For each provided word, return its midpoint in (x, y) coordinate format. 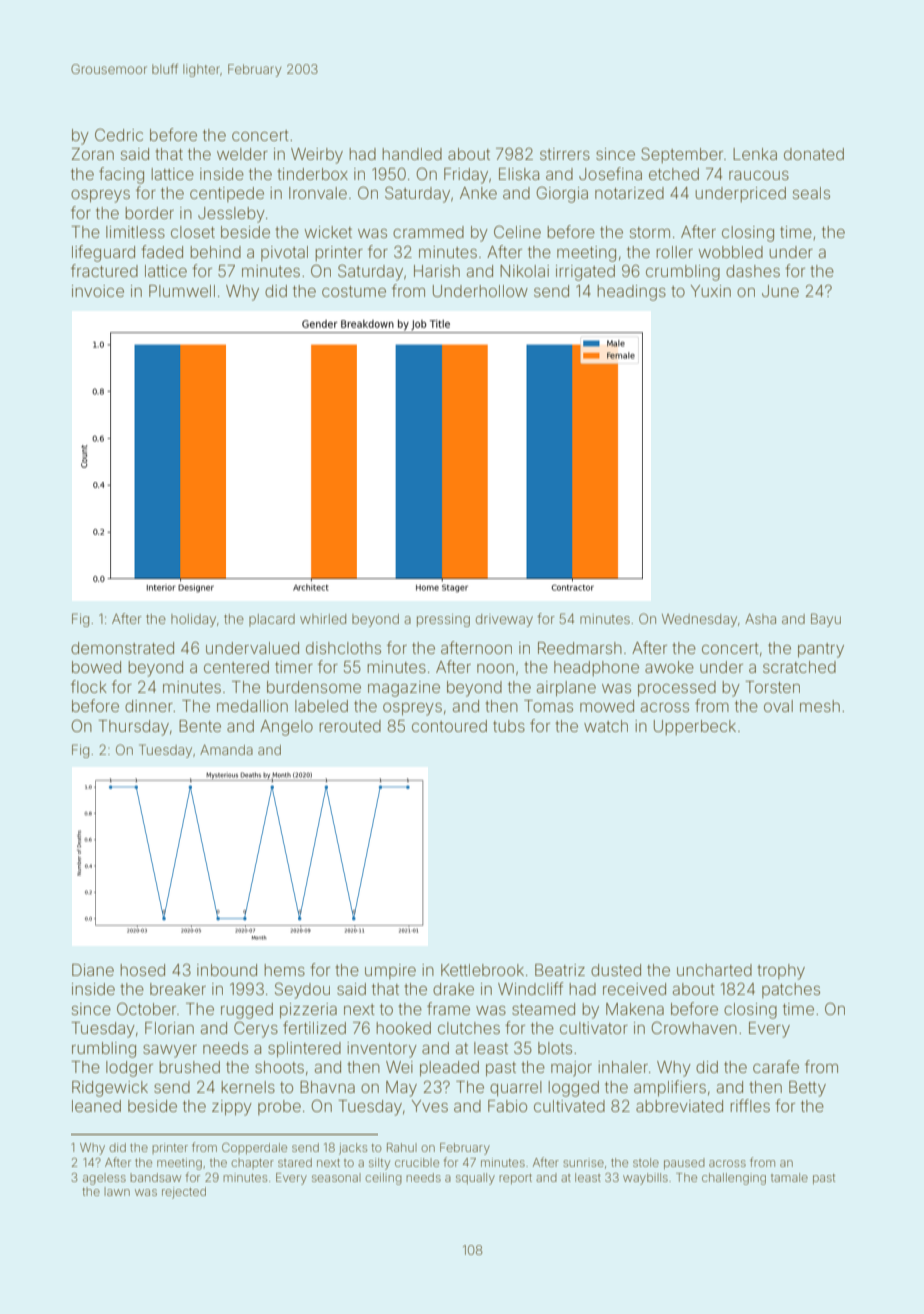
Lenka (755, 154)
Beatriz (560, 970)
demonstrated (122, 648)
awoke (669, 667)
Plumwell (182, 291)
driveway (504, 620)
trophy (781, 972)
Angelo (286, 728)
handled (412, 154)
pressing (443, 620)
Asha (760, 619)
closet (193, 232)
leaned (96, 1106)
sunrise (583, 1162)
